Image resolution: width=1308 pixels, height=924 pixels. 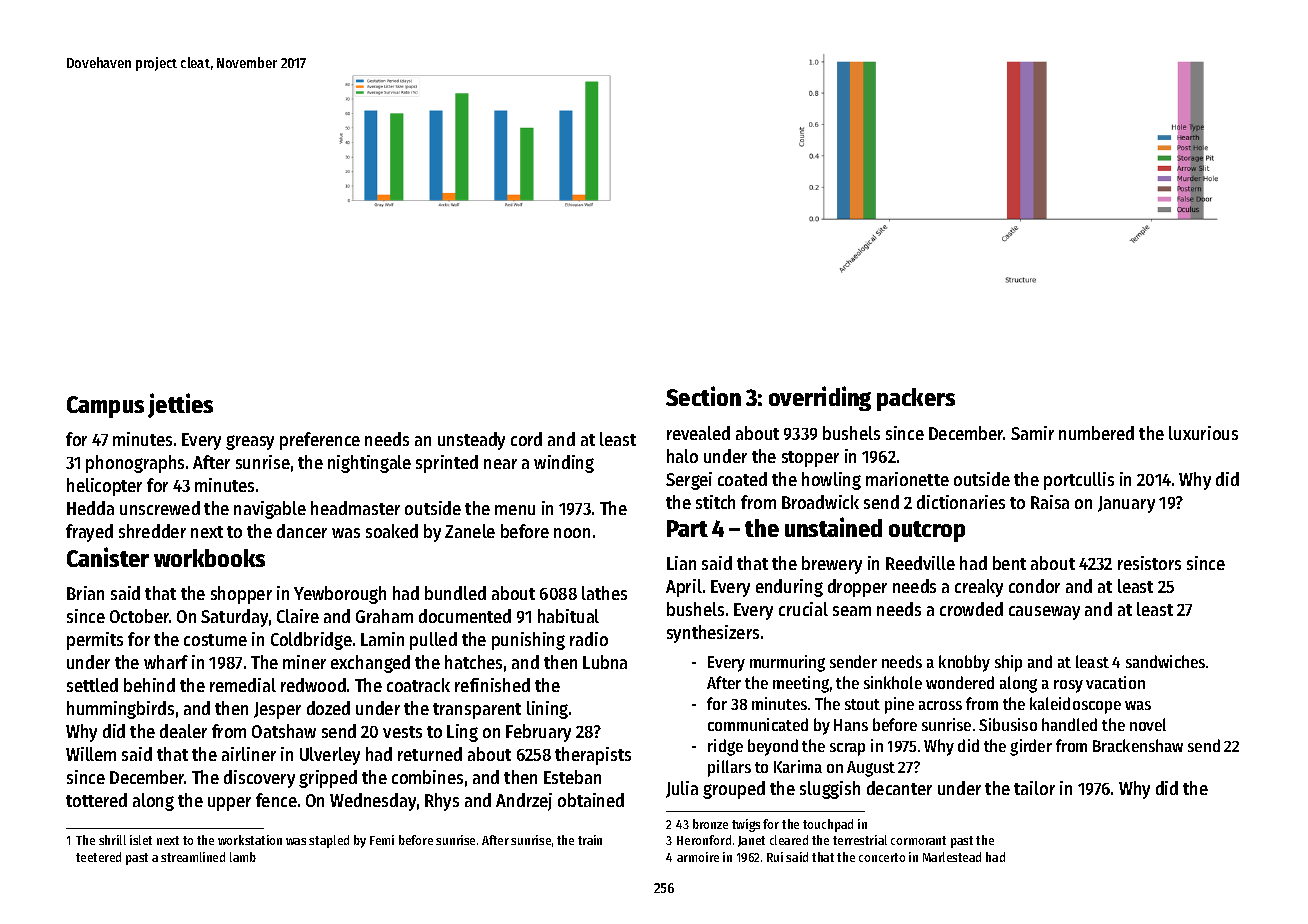 What do you see at coordinates (605, 662) in the document?
I see `Lubna` at bounding box center [605, 662].
